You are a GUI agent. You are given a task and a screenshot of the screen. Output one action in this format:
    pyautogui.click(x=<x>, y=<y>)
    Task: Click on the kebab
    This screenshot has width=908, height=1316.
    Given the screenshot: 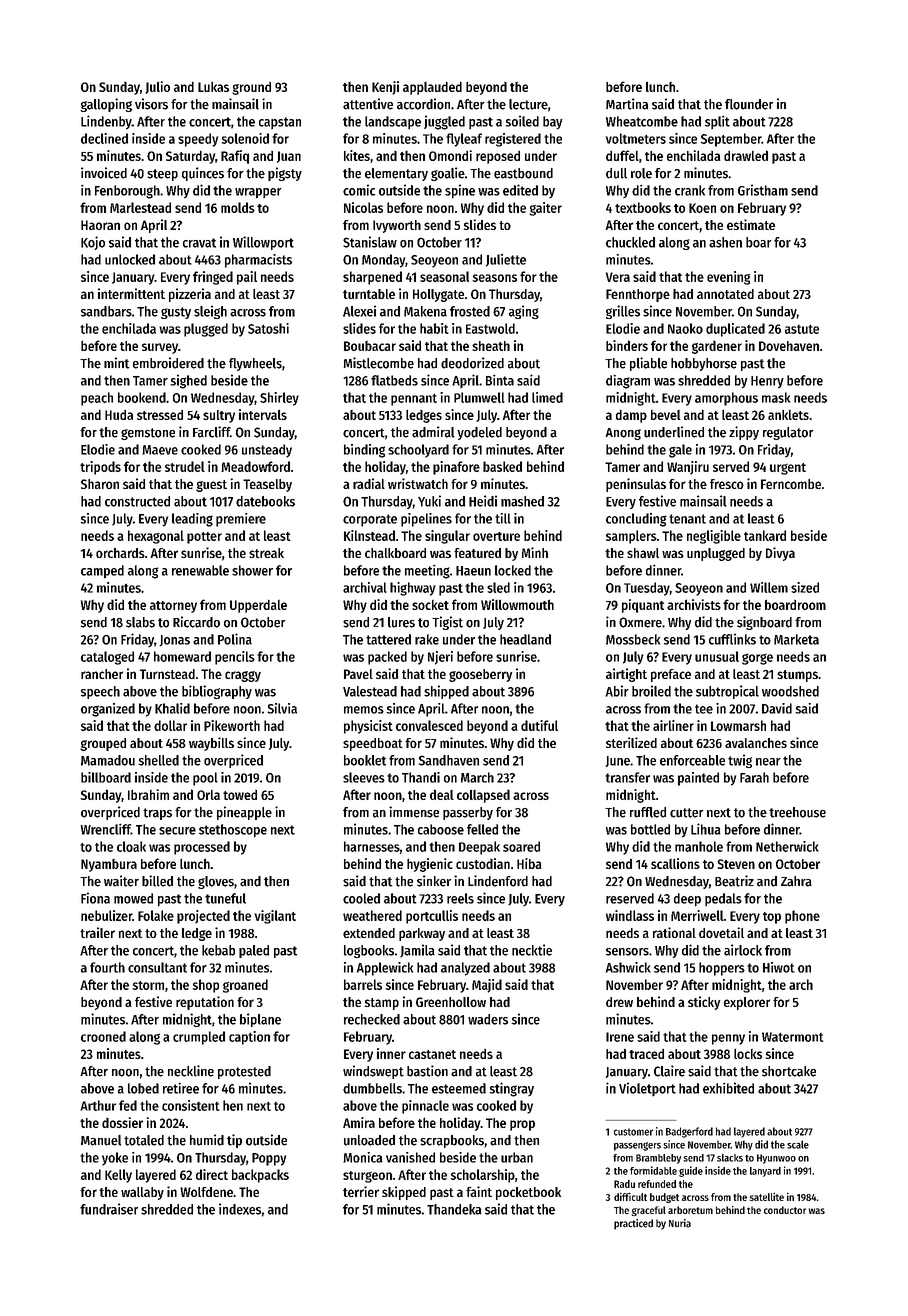 What is the action you would take?
    pyautogui.click(x=218, y=950)
